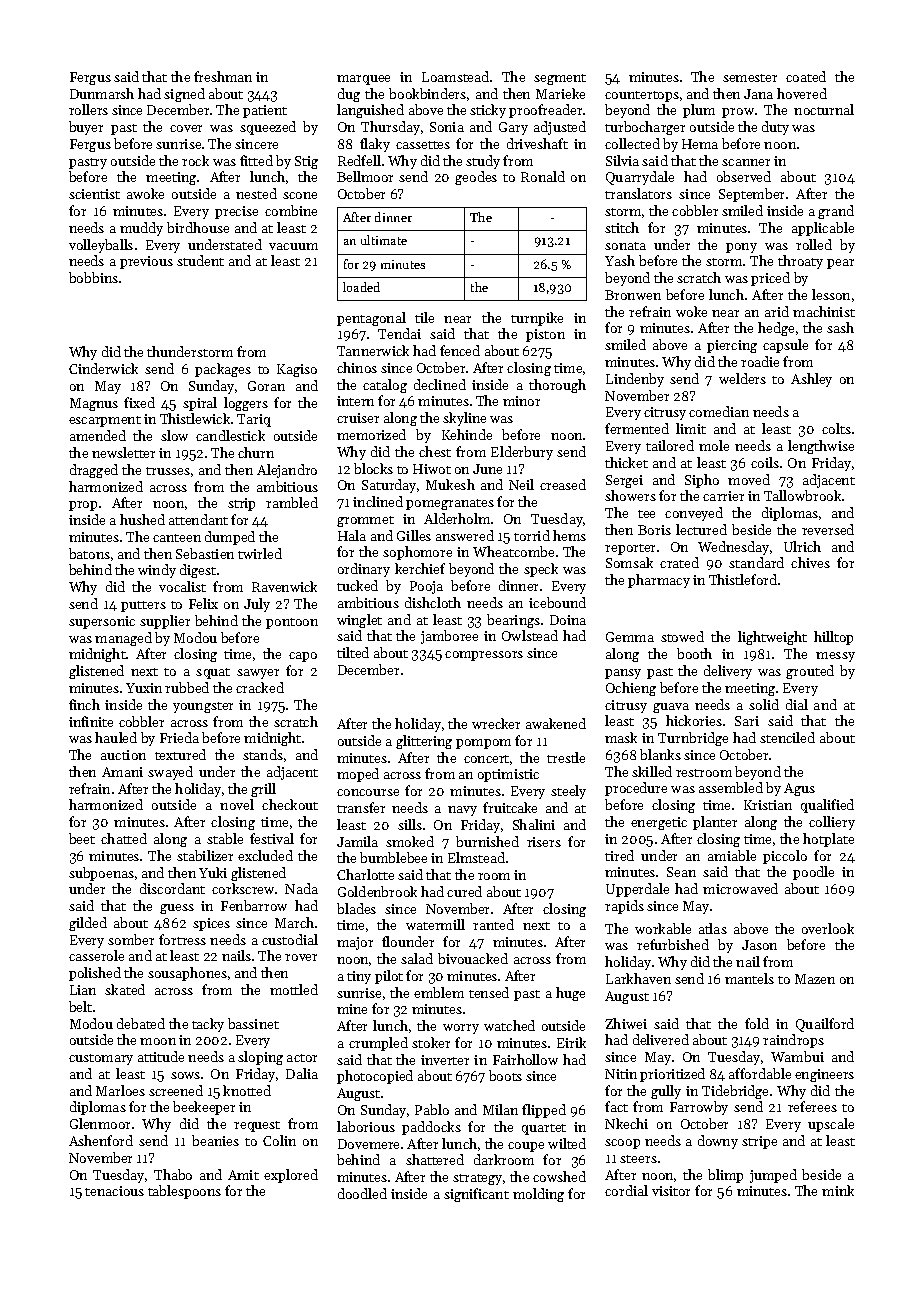  What do you see at coordinates (757, 1023) in the screenshot?
I see `fold` at bounding box center [757, 1023].
